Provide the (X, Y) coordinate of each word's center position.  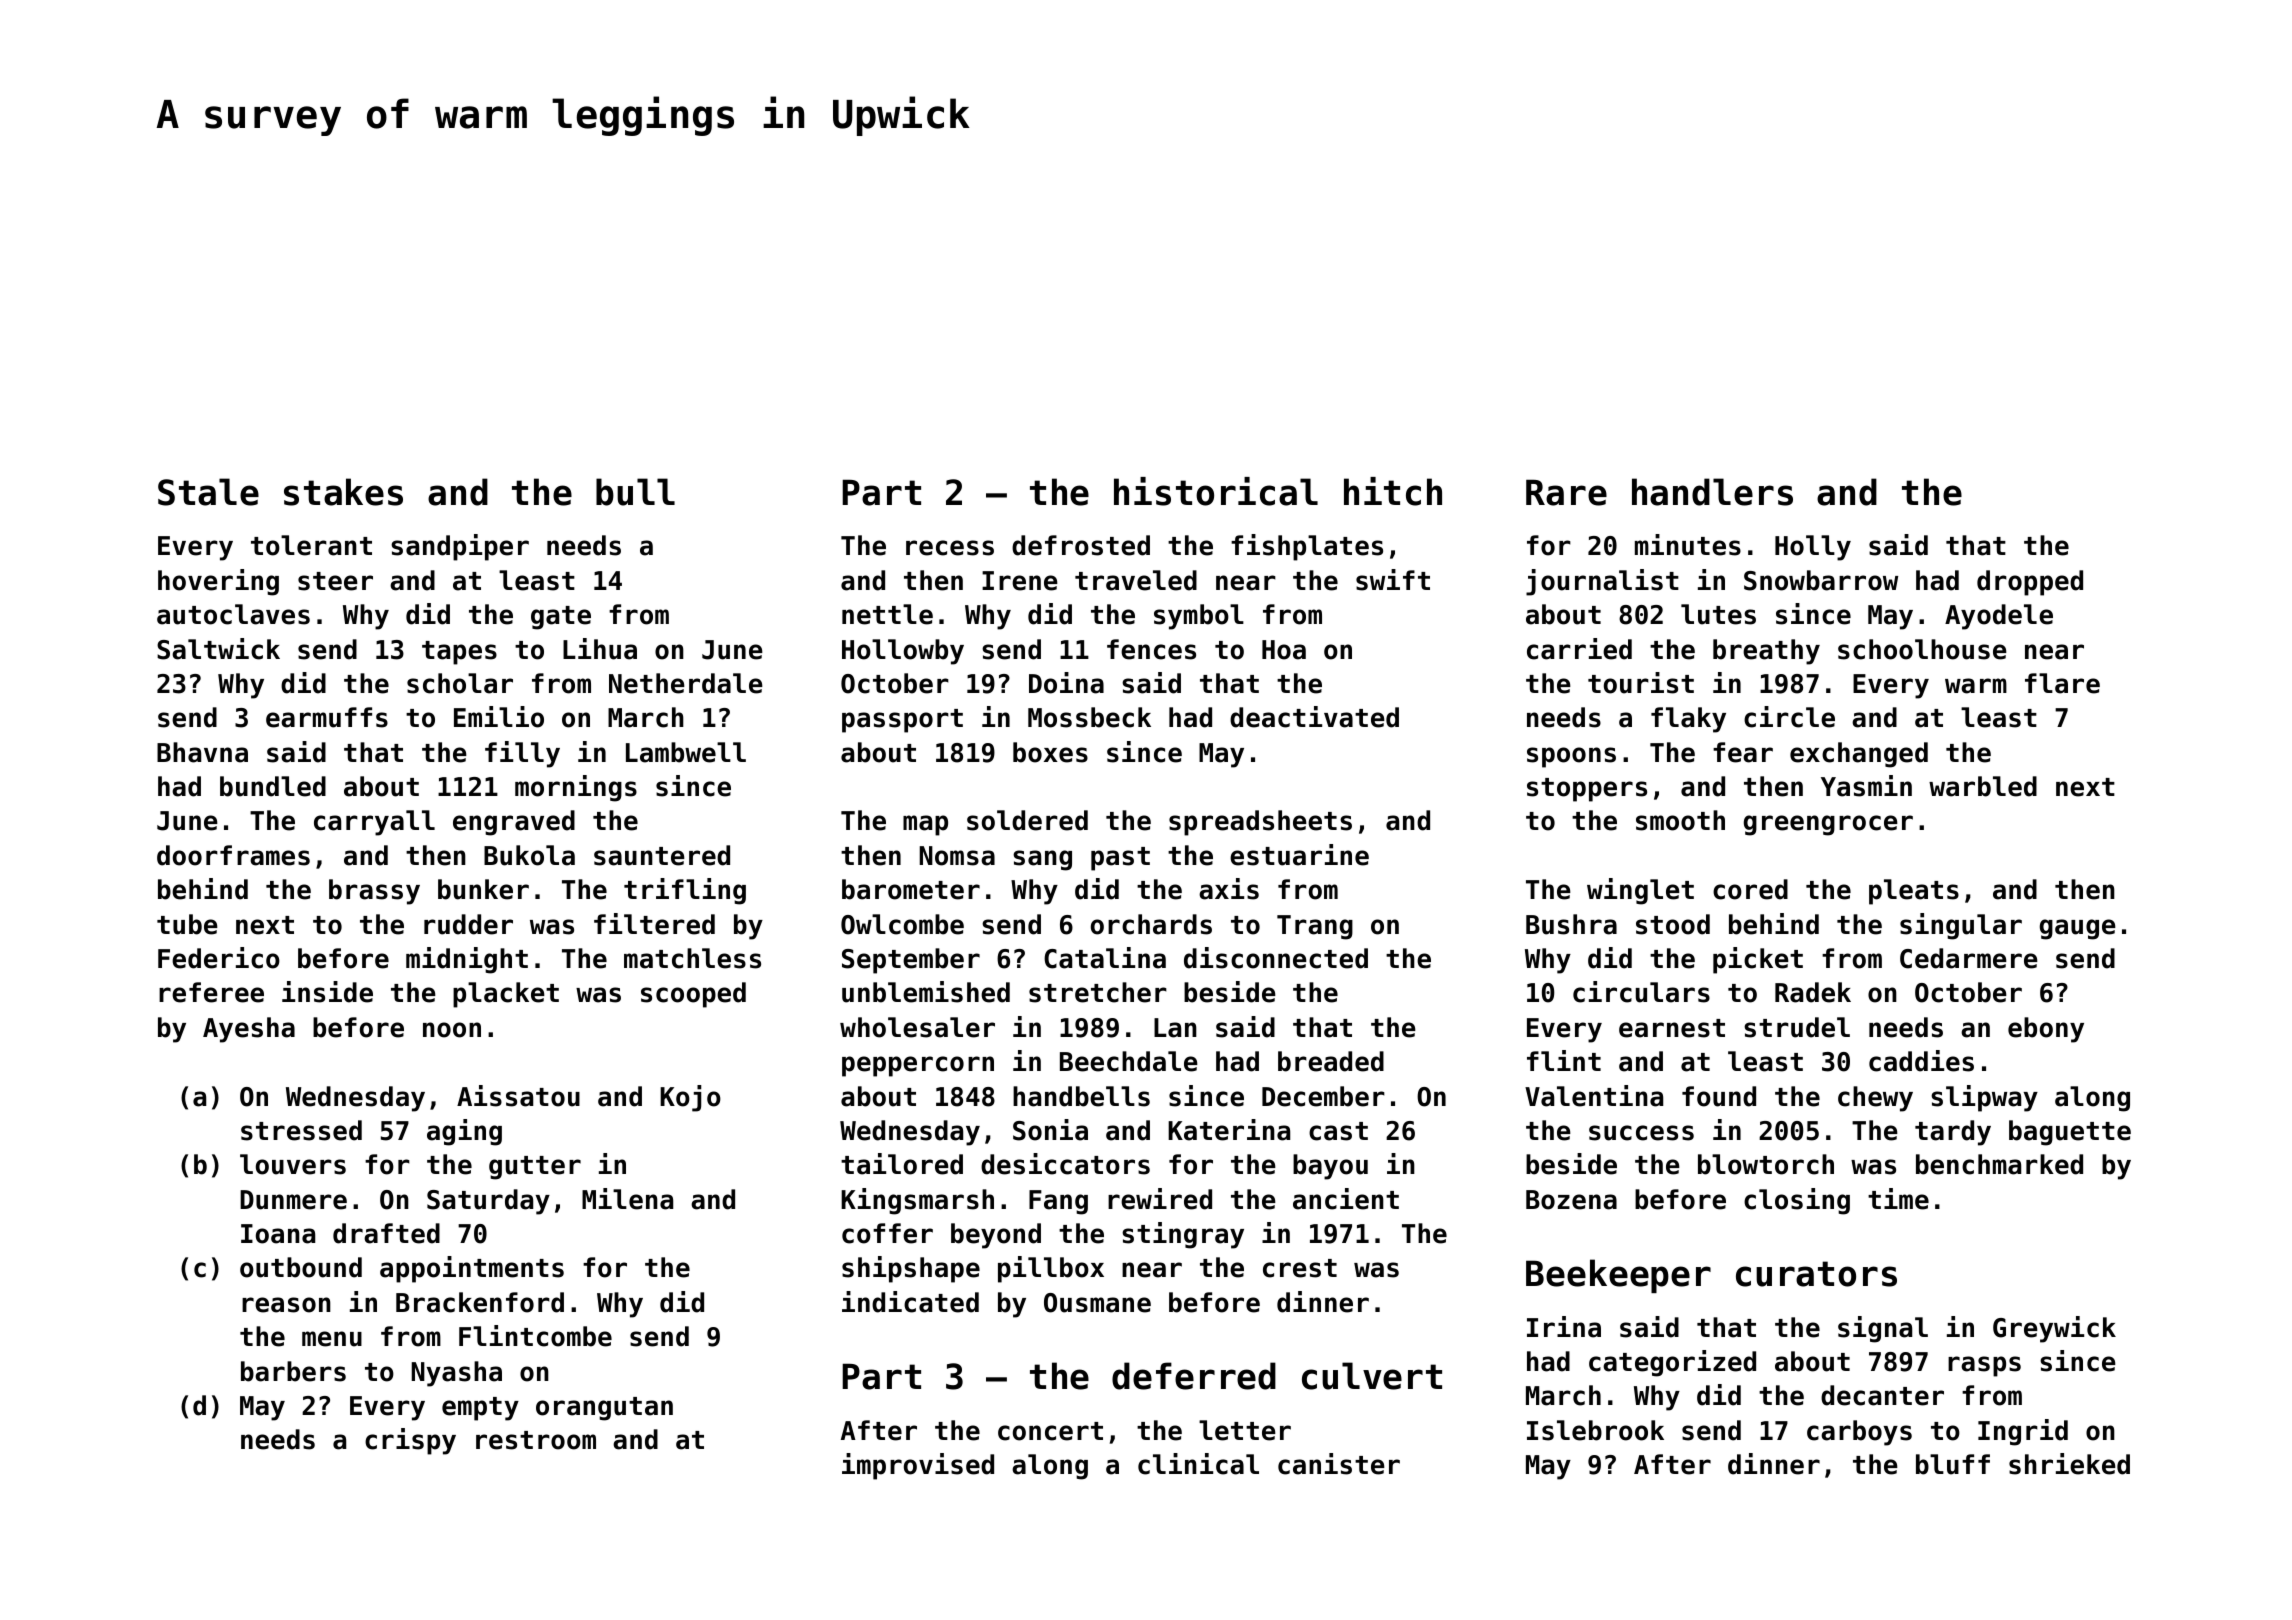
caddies (1921, 1061)
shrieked (2069, 1464)
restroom (536, 1440)
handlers (1712, 492)
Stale (208, 492)
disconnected (1276, 958)
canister (1339, 1464)
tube (187, 924)
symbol (1199, 617)
